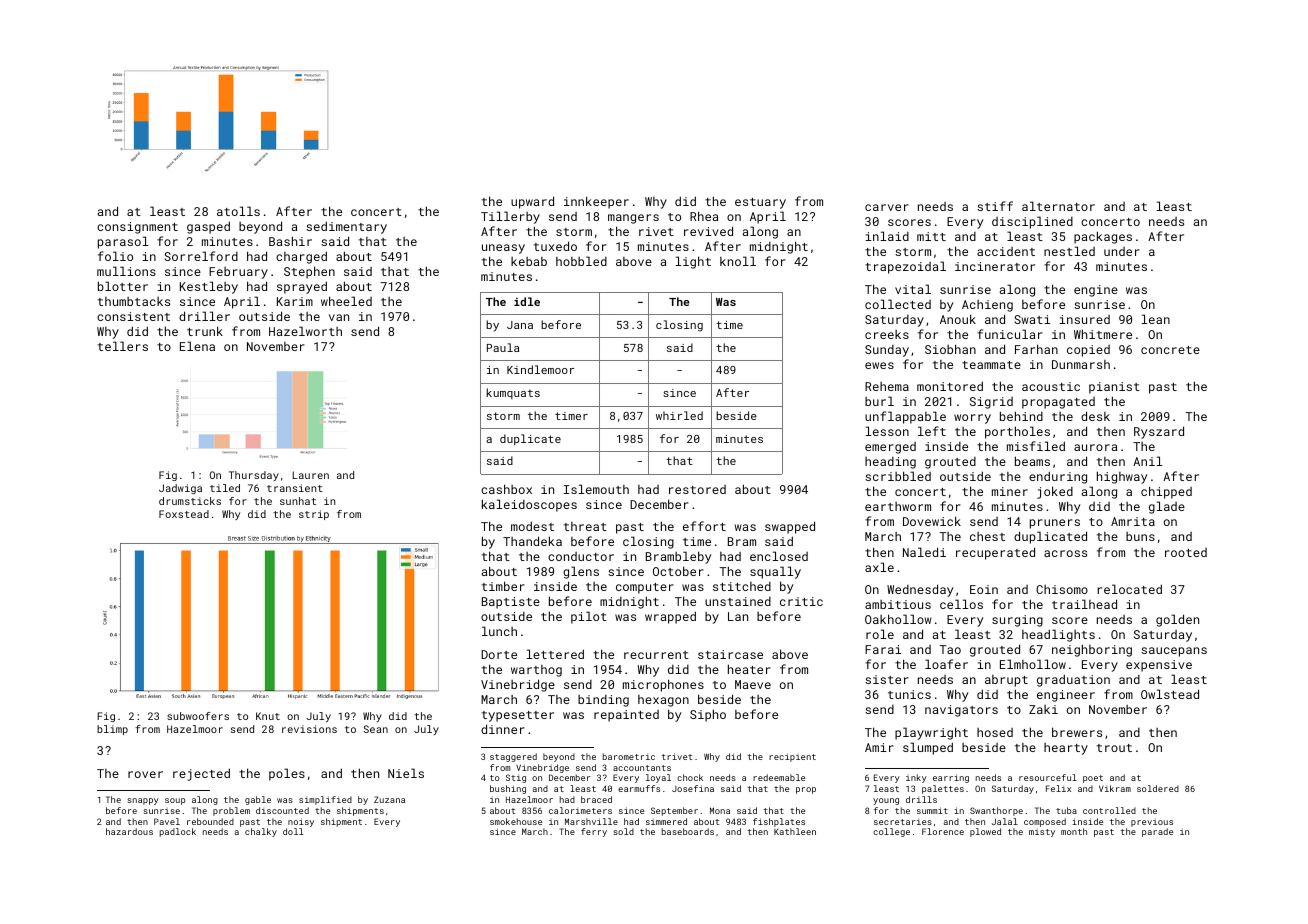 The width and height of the screenshot is (1308, 924). What do you see at coordinates (985, 832) in the screenshot?
I see `plowed` at bounding box center [985, 832].
